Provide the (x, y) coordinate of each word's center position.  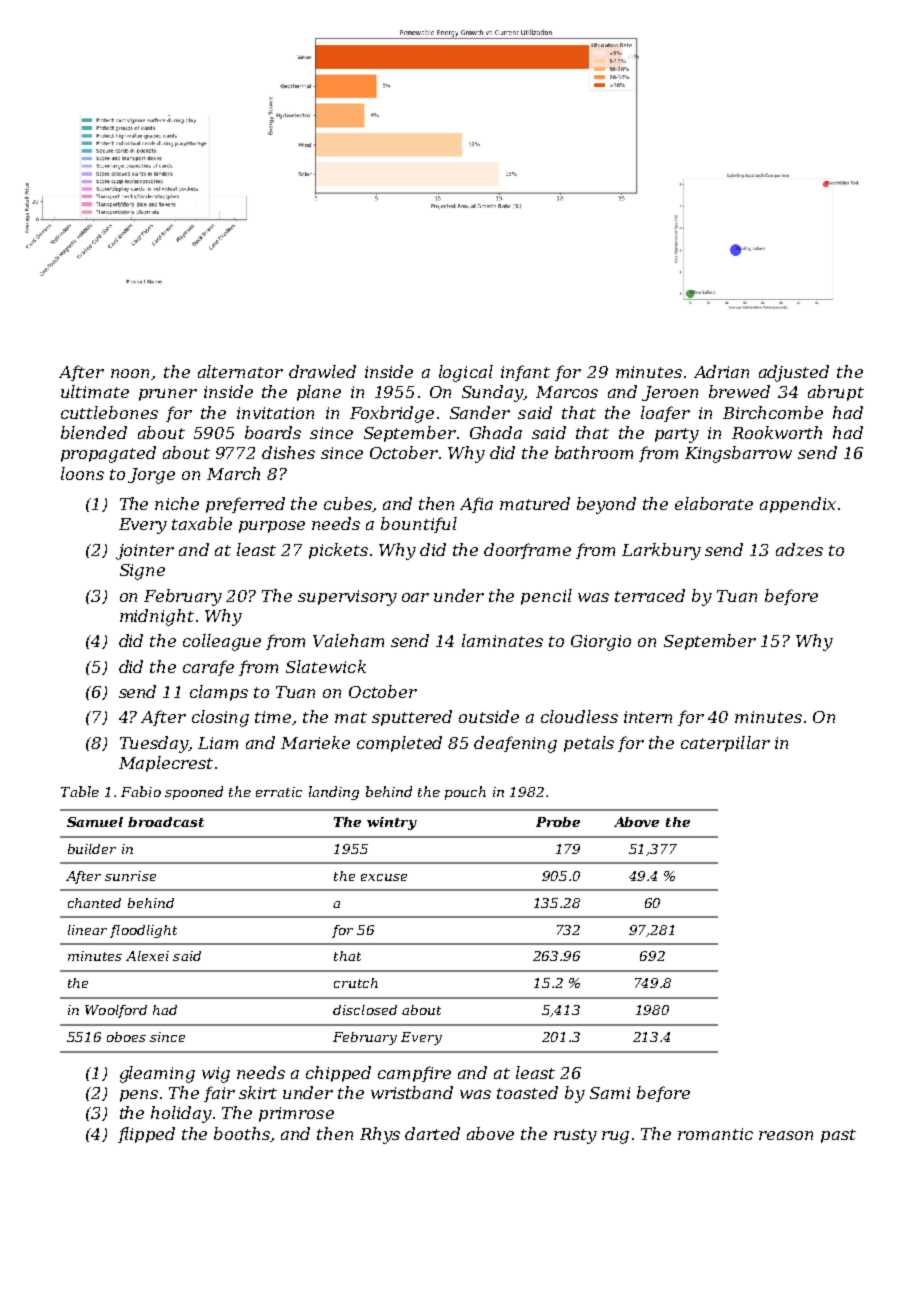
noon (130, 373)
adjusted (794, 373)
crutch (356, 983)
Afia (476, 505)
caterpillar (725, 744)
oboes (126, 1037)
